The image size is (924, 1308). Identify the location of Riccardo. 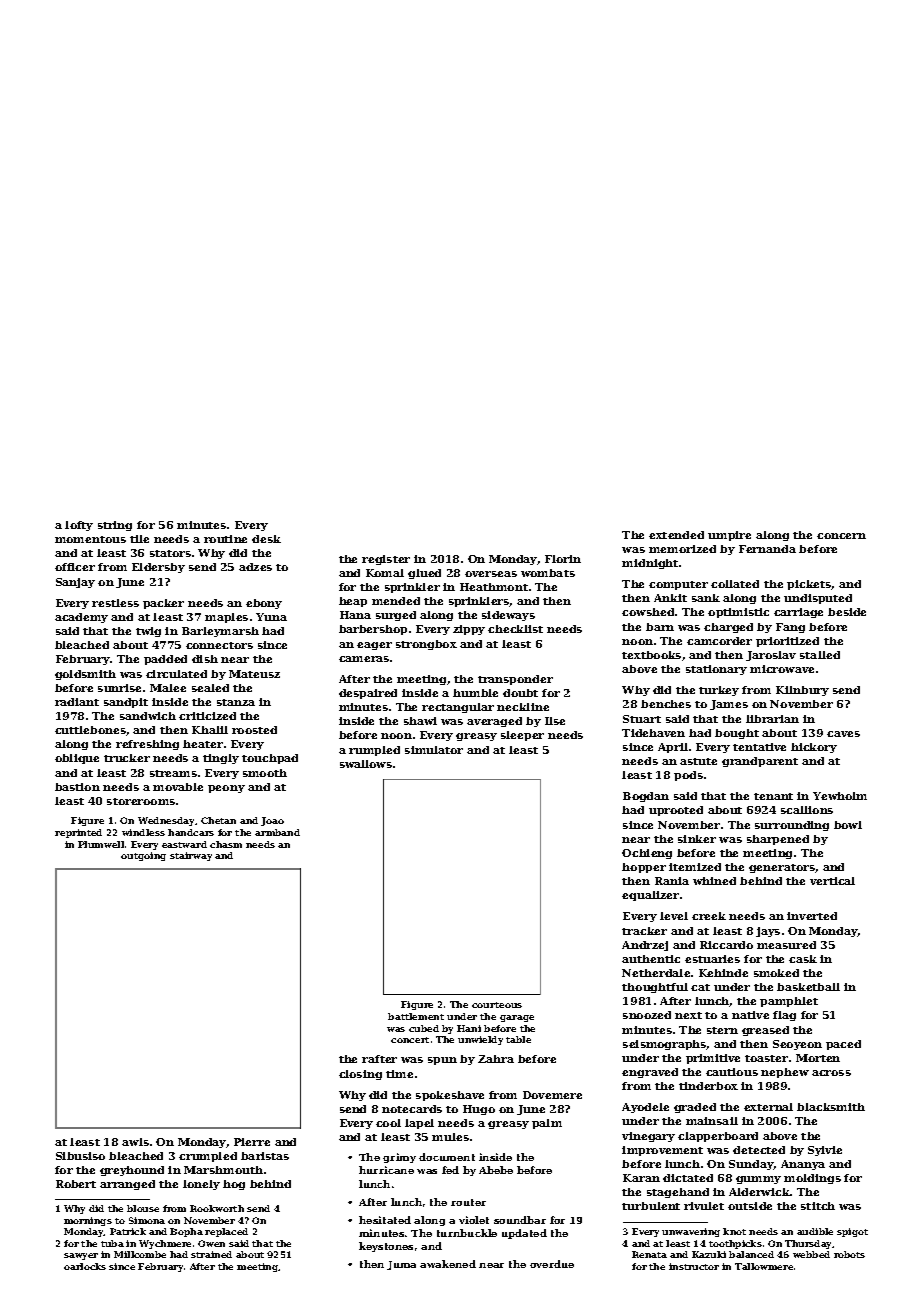
(726, 945).
